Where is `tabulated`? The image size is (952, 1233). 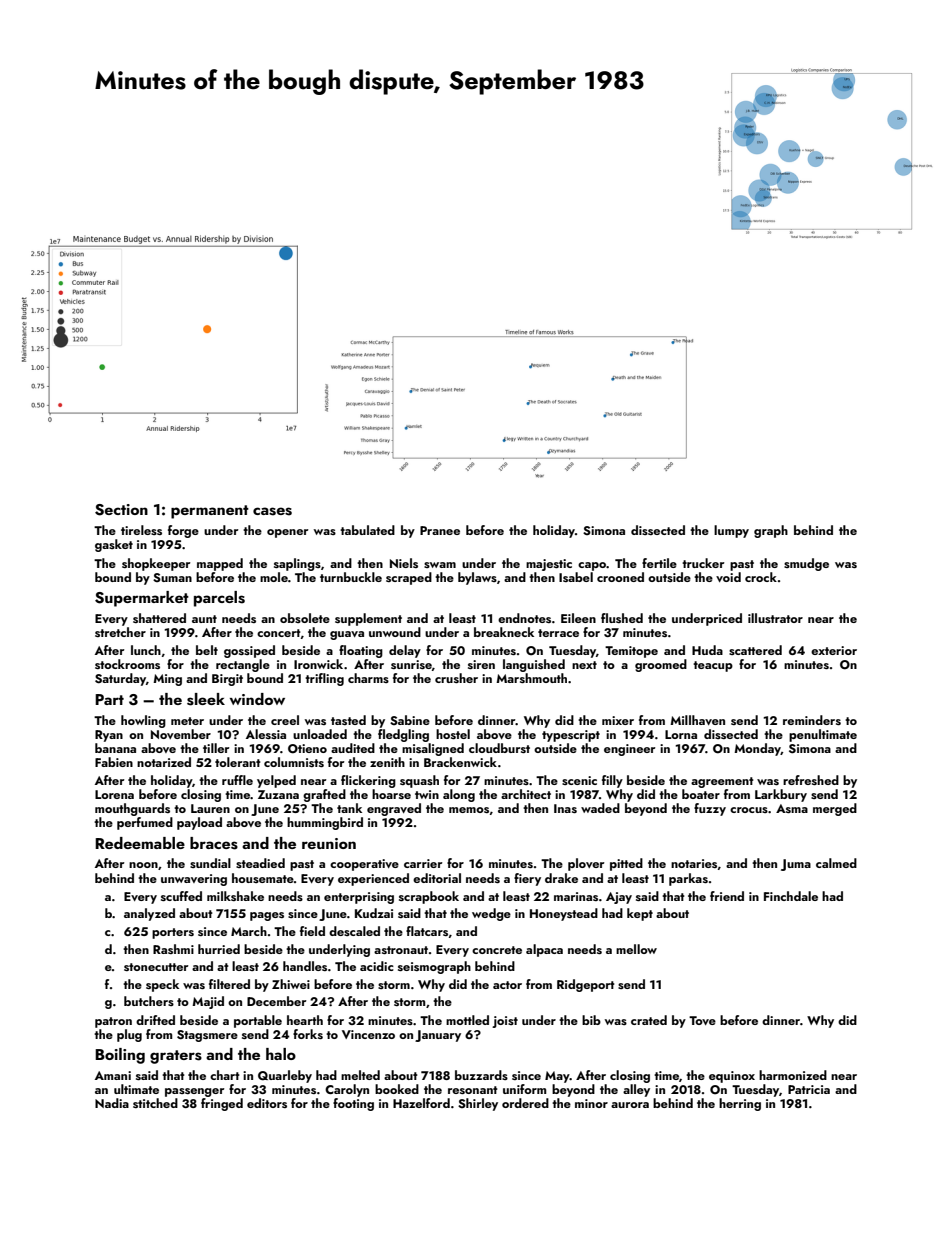
tabulated is located at coordinates (367, 530).
